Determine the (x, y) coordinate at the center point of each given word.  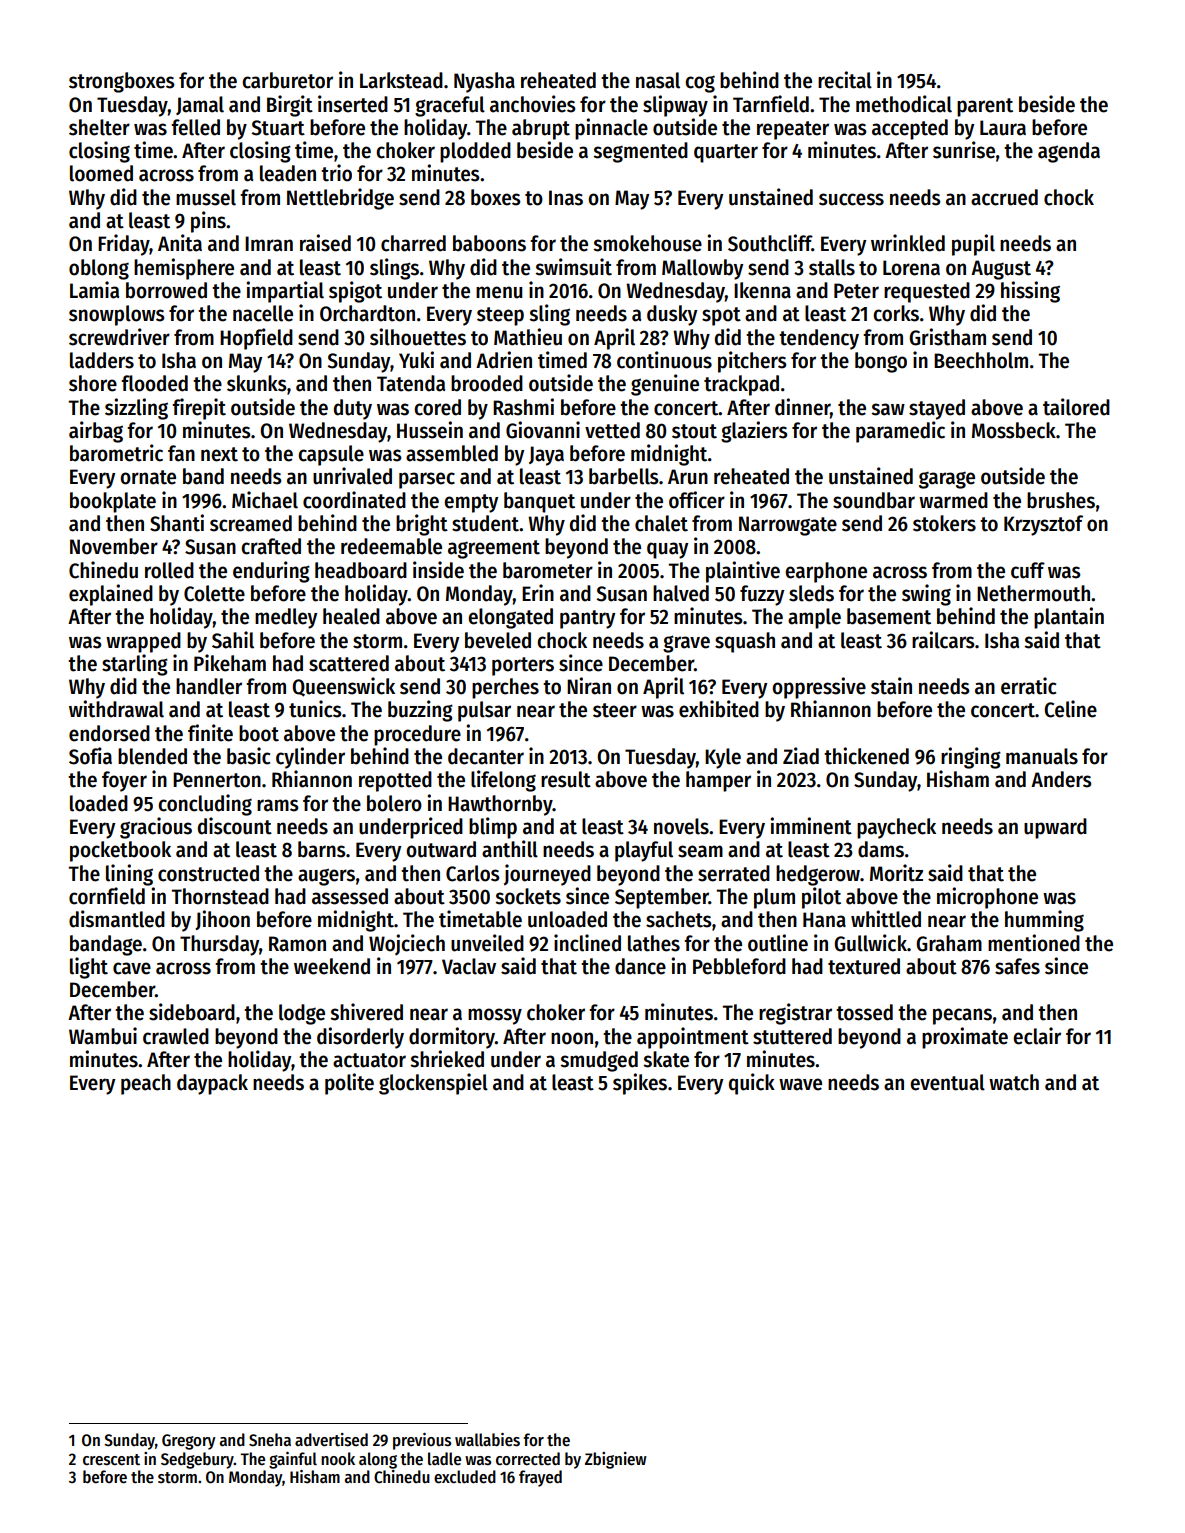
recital (845, 80)
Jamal (200, 105)
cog (700, 84)
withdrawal (116, 709)
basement (889, 616)
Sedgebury (197, 1460)
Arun (688, 477)
